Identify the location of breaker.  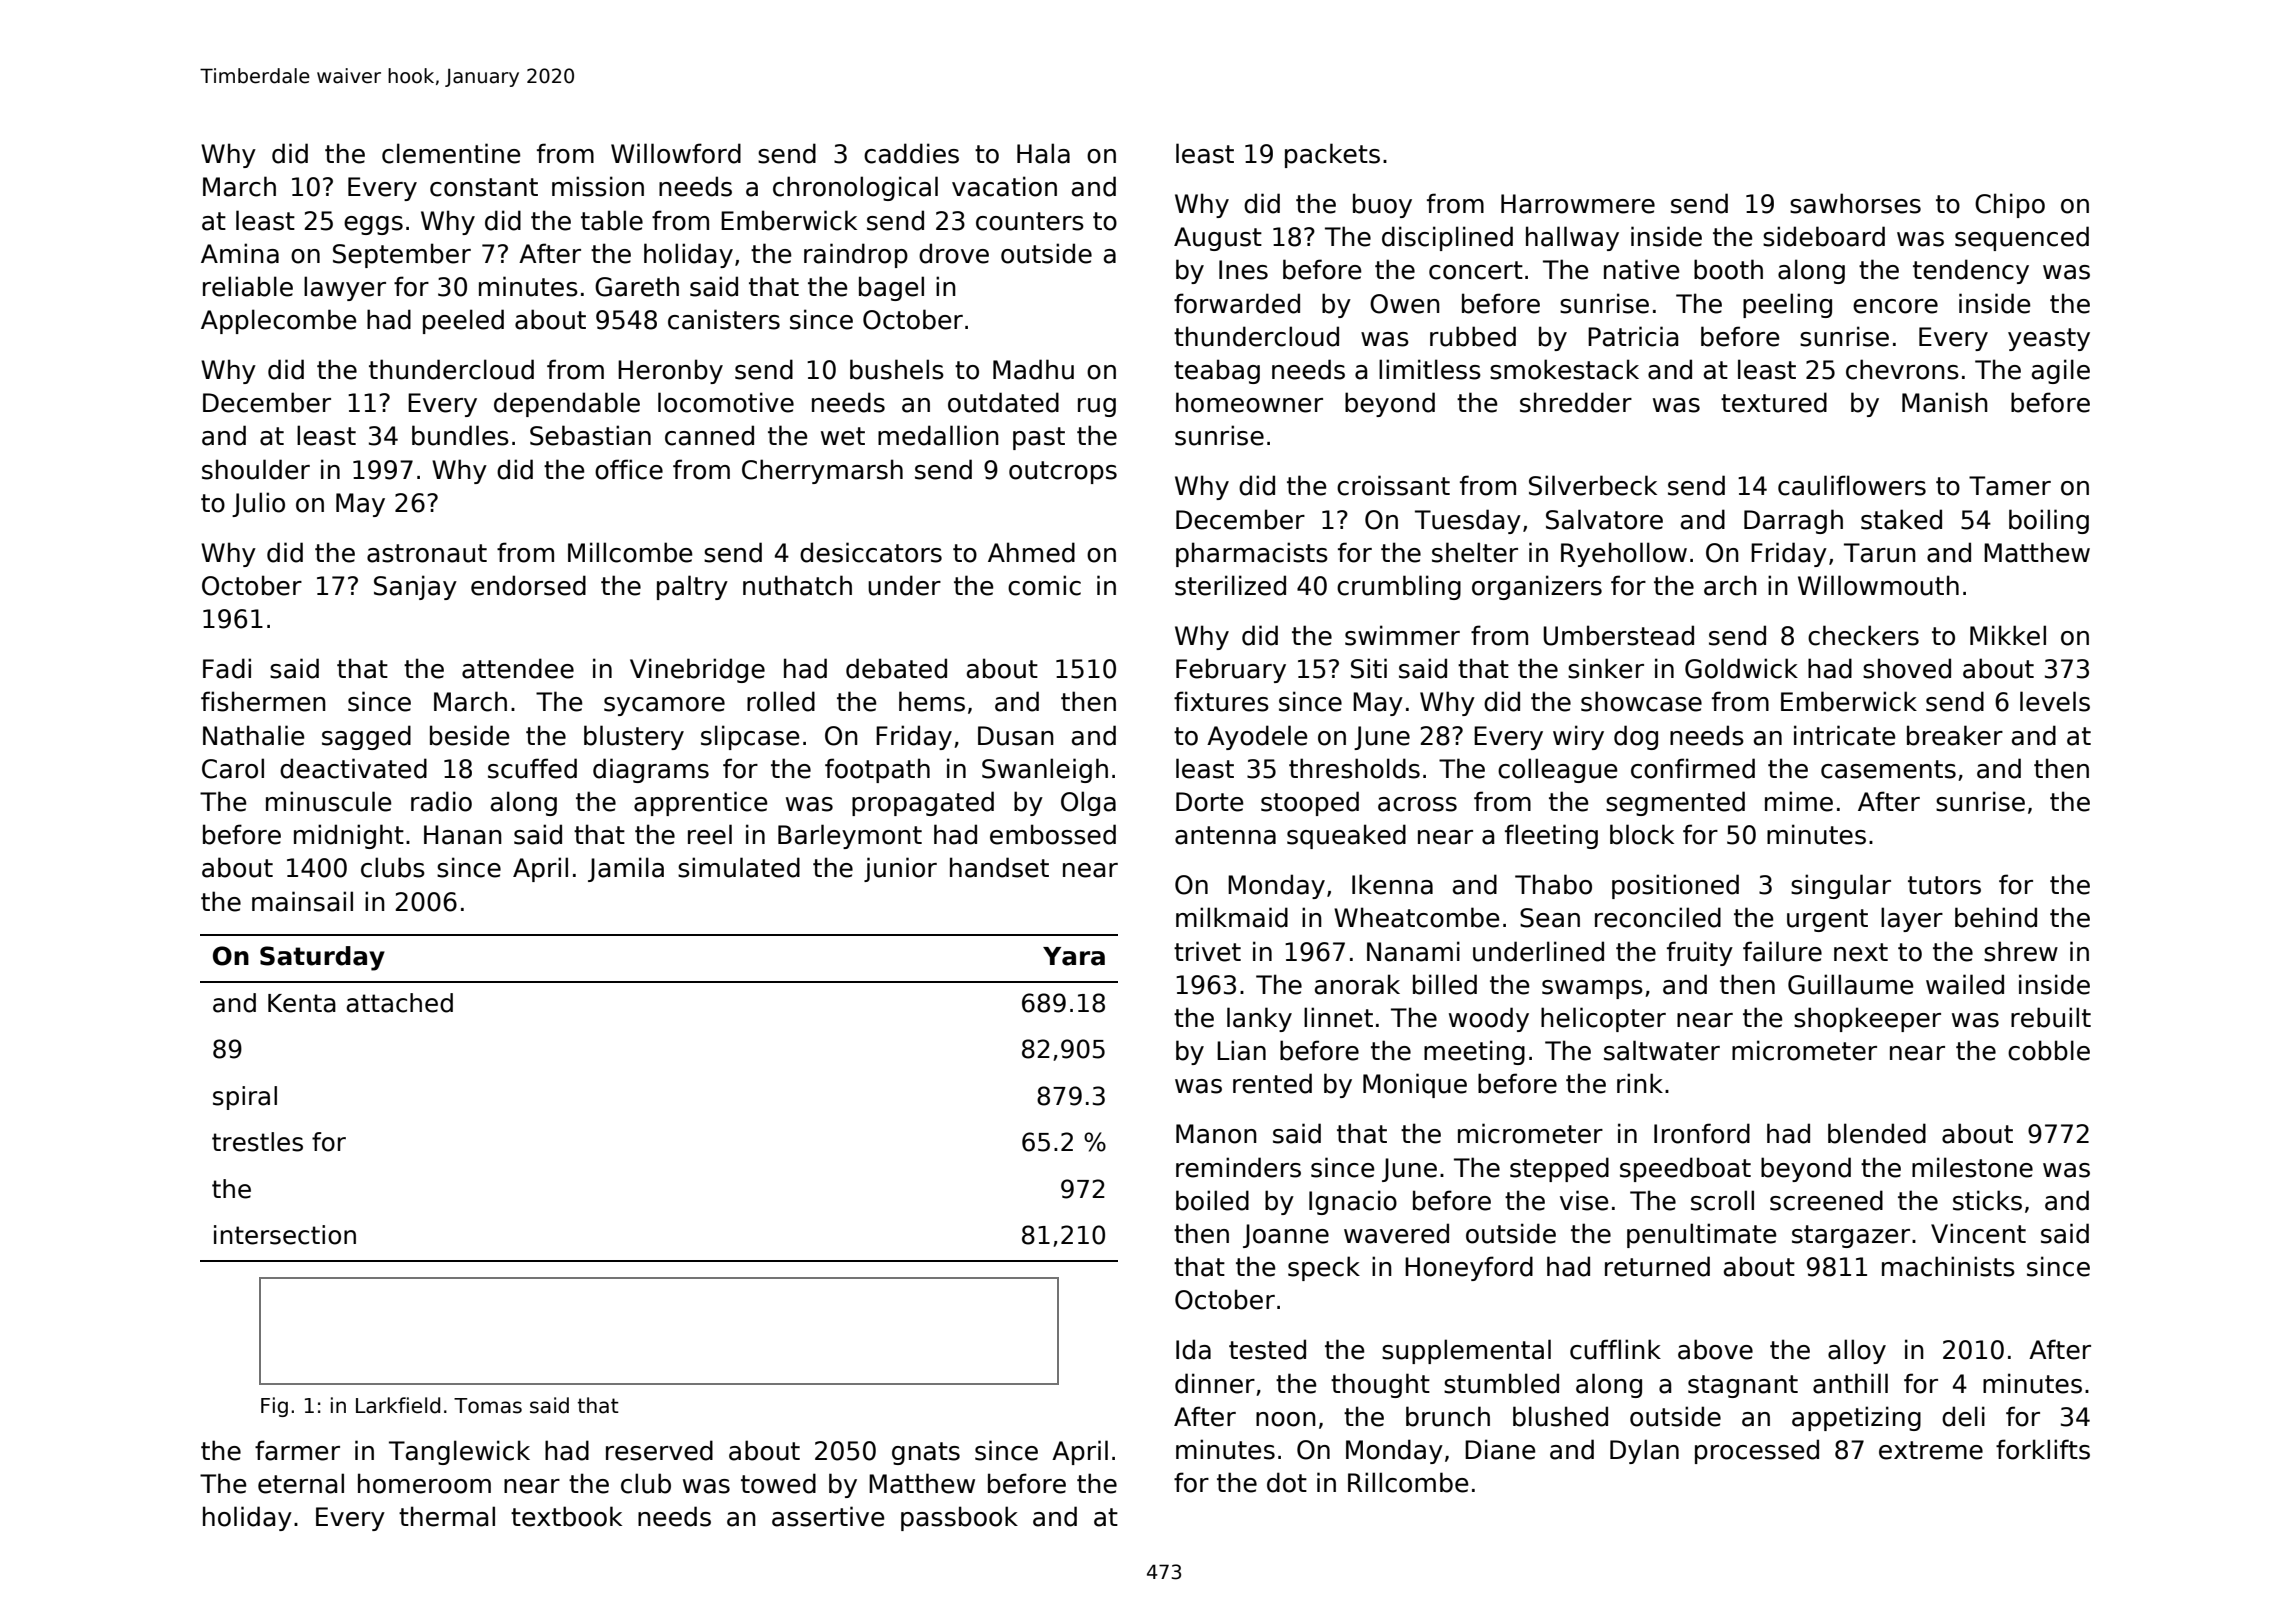
(1955, 735).
